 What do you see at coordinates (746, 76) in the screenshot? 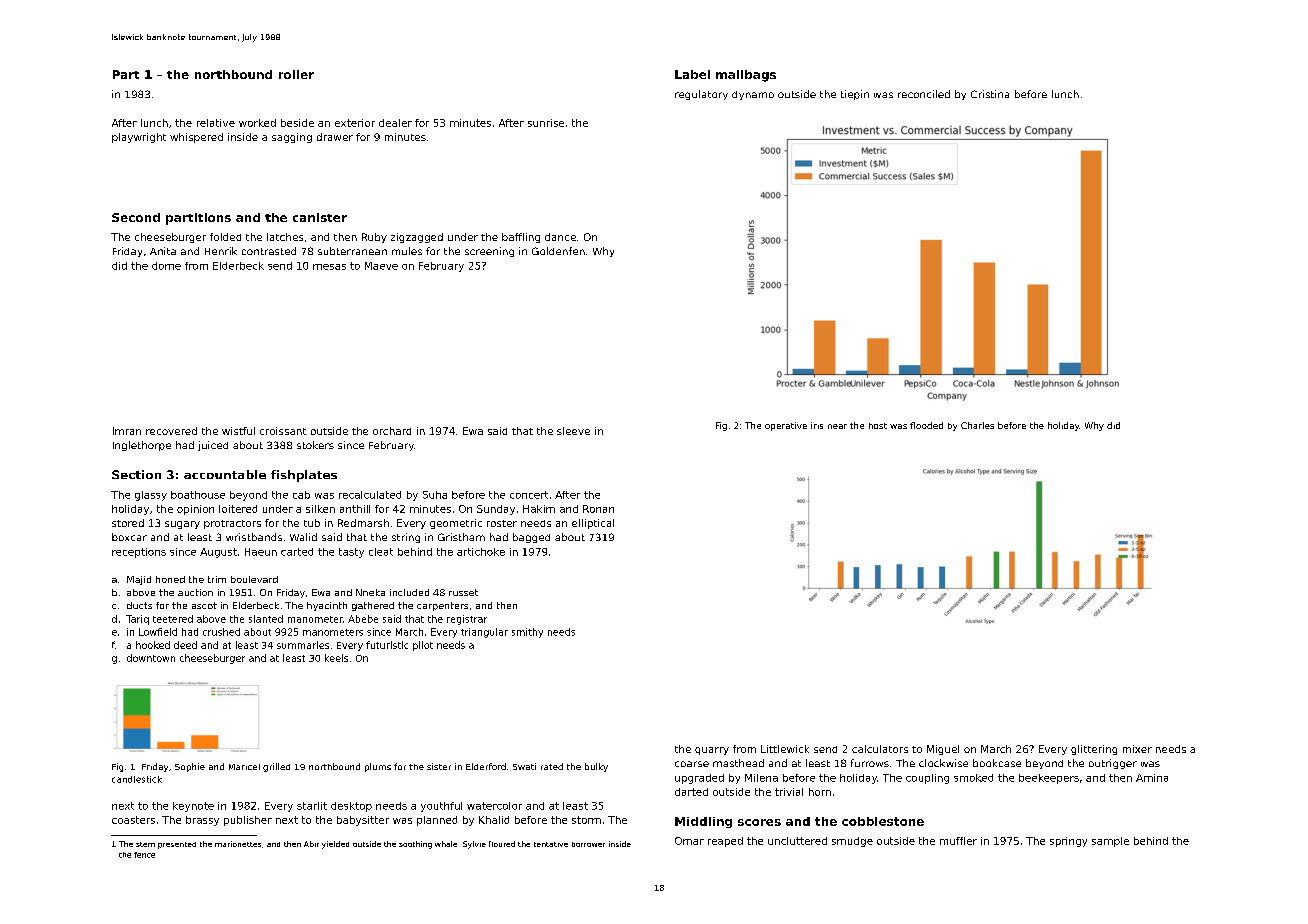
I see `mailbags` at bounding box center [746, 76].
